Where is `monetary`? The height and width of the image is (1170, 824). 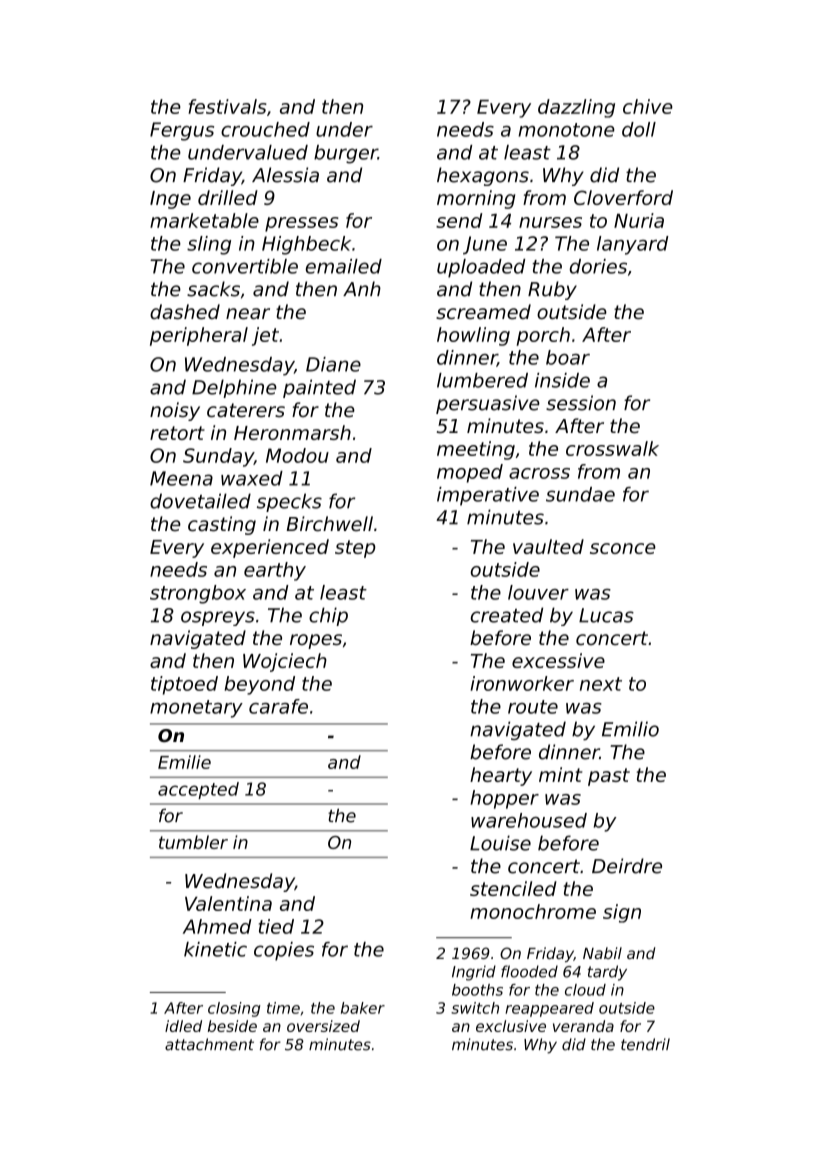 monetary is located at coordinates (196, 709).
